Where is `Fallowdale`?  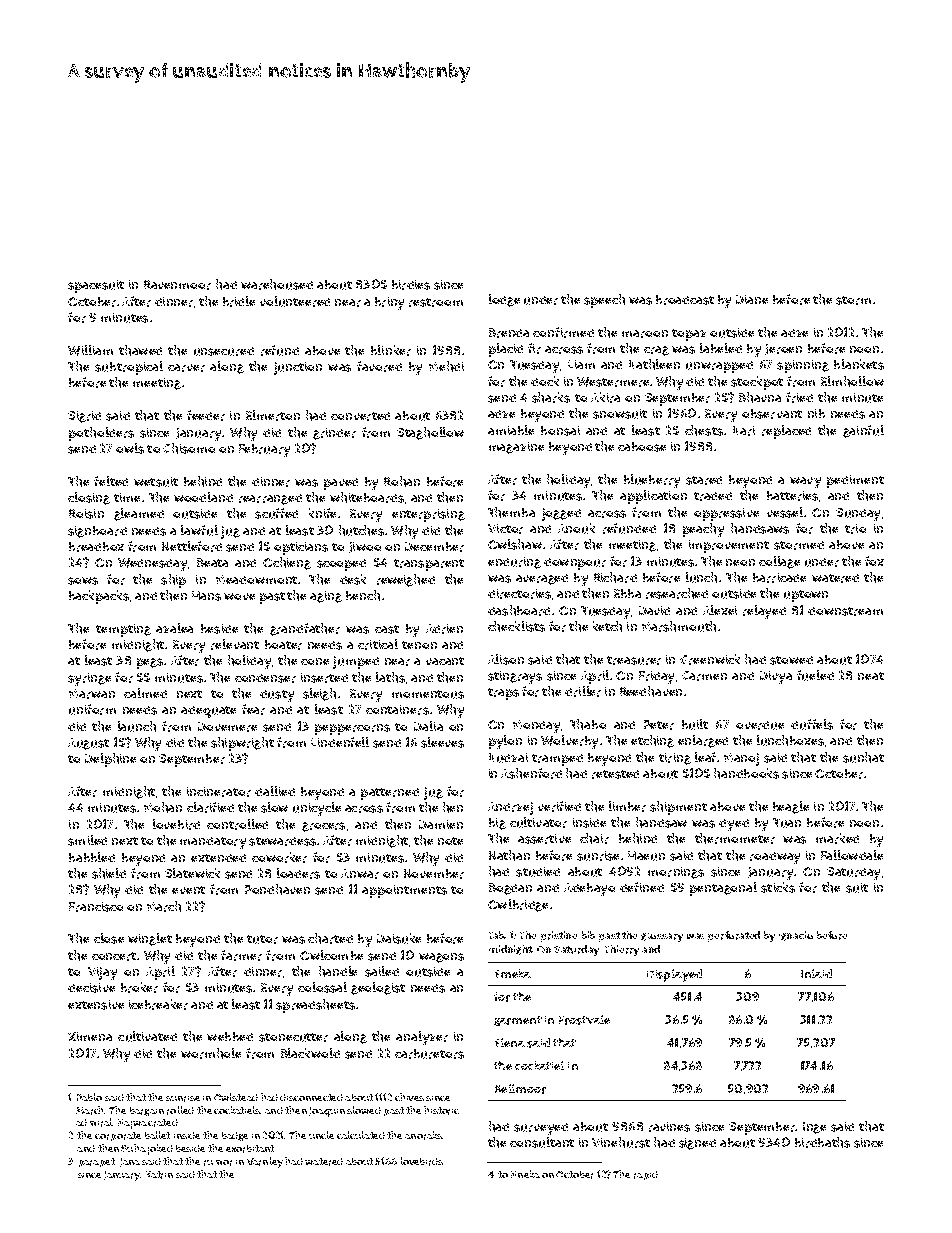
Fallowdale is located at coordinates (852, 855).
